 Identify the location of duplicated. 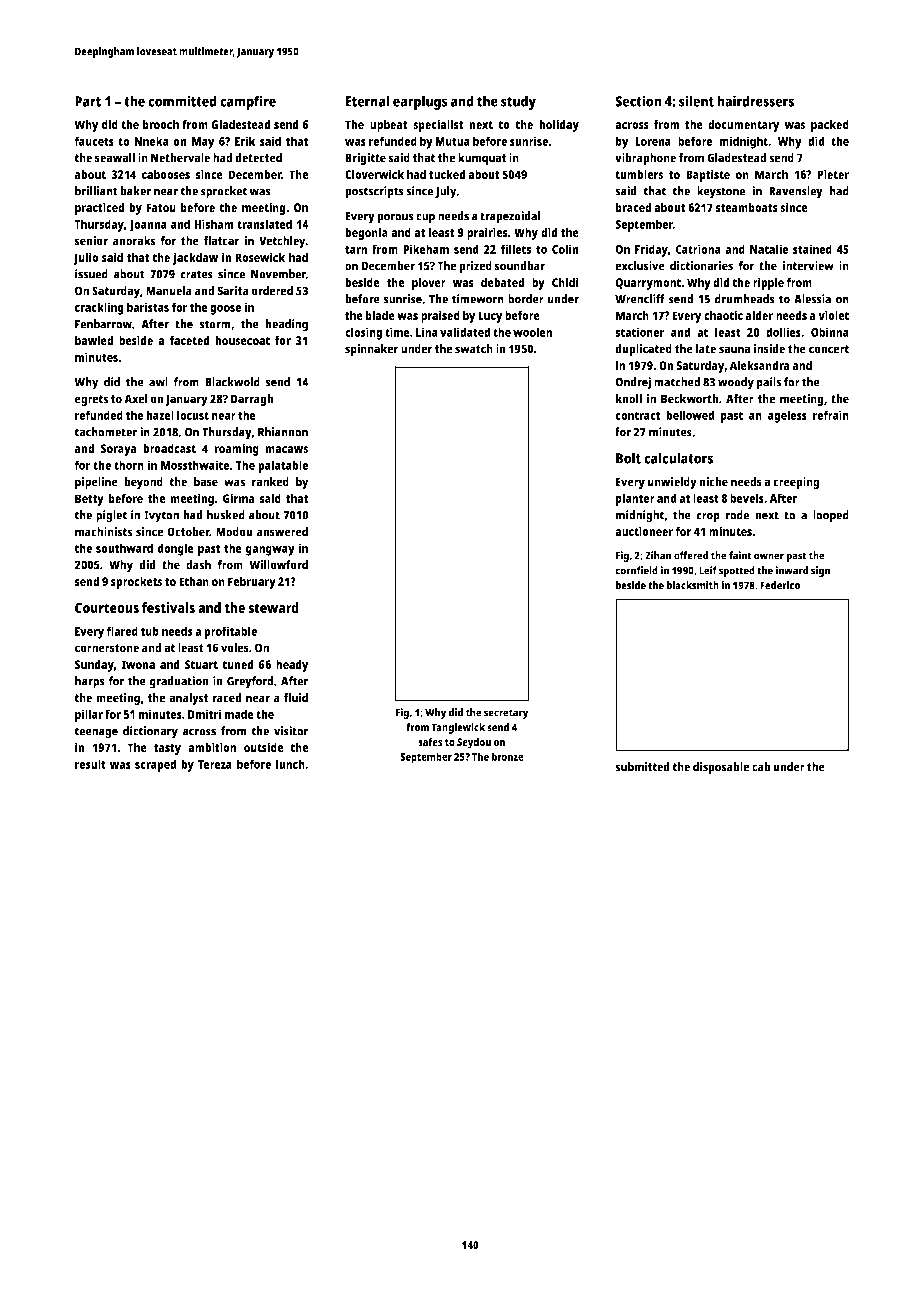
(643, 350).
